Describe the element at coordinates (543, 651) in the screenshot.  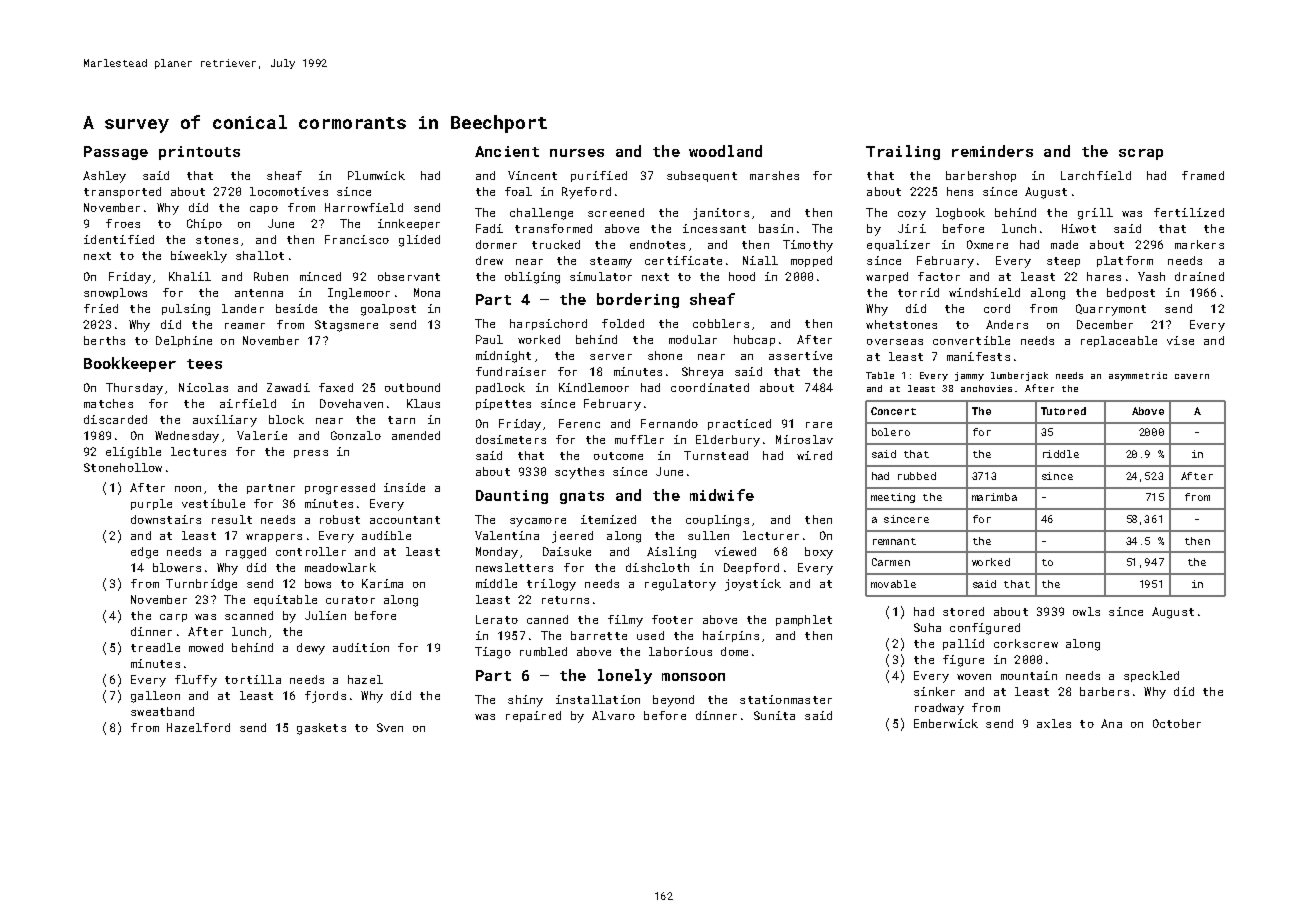
I see `rumbled` at that location.
